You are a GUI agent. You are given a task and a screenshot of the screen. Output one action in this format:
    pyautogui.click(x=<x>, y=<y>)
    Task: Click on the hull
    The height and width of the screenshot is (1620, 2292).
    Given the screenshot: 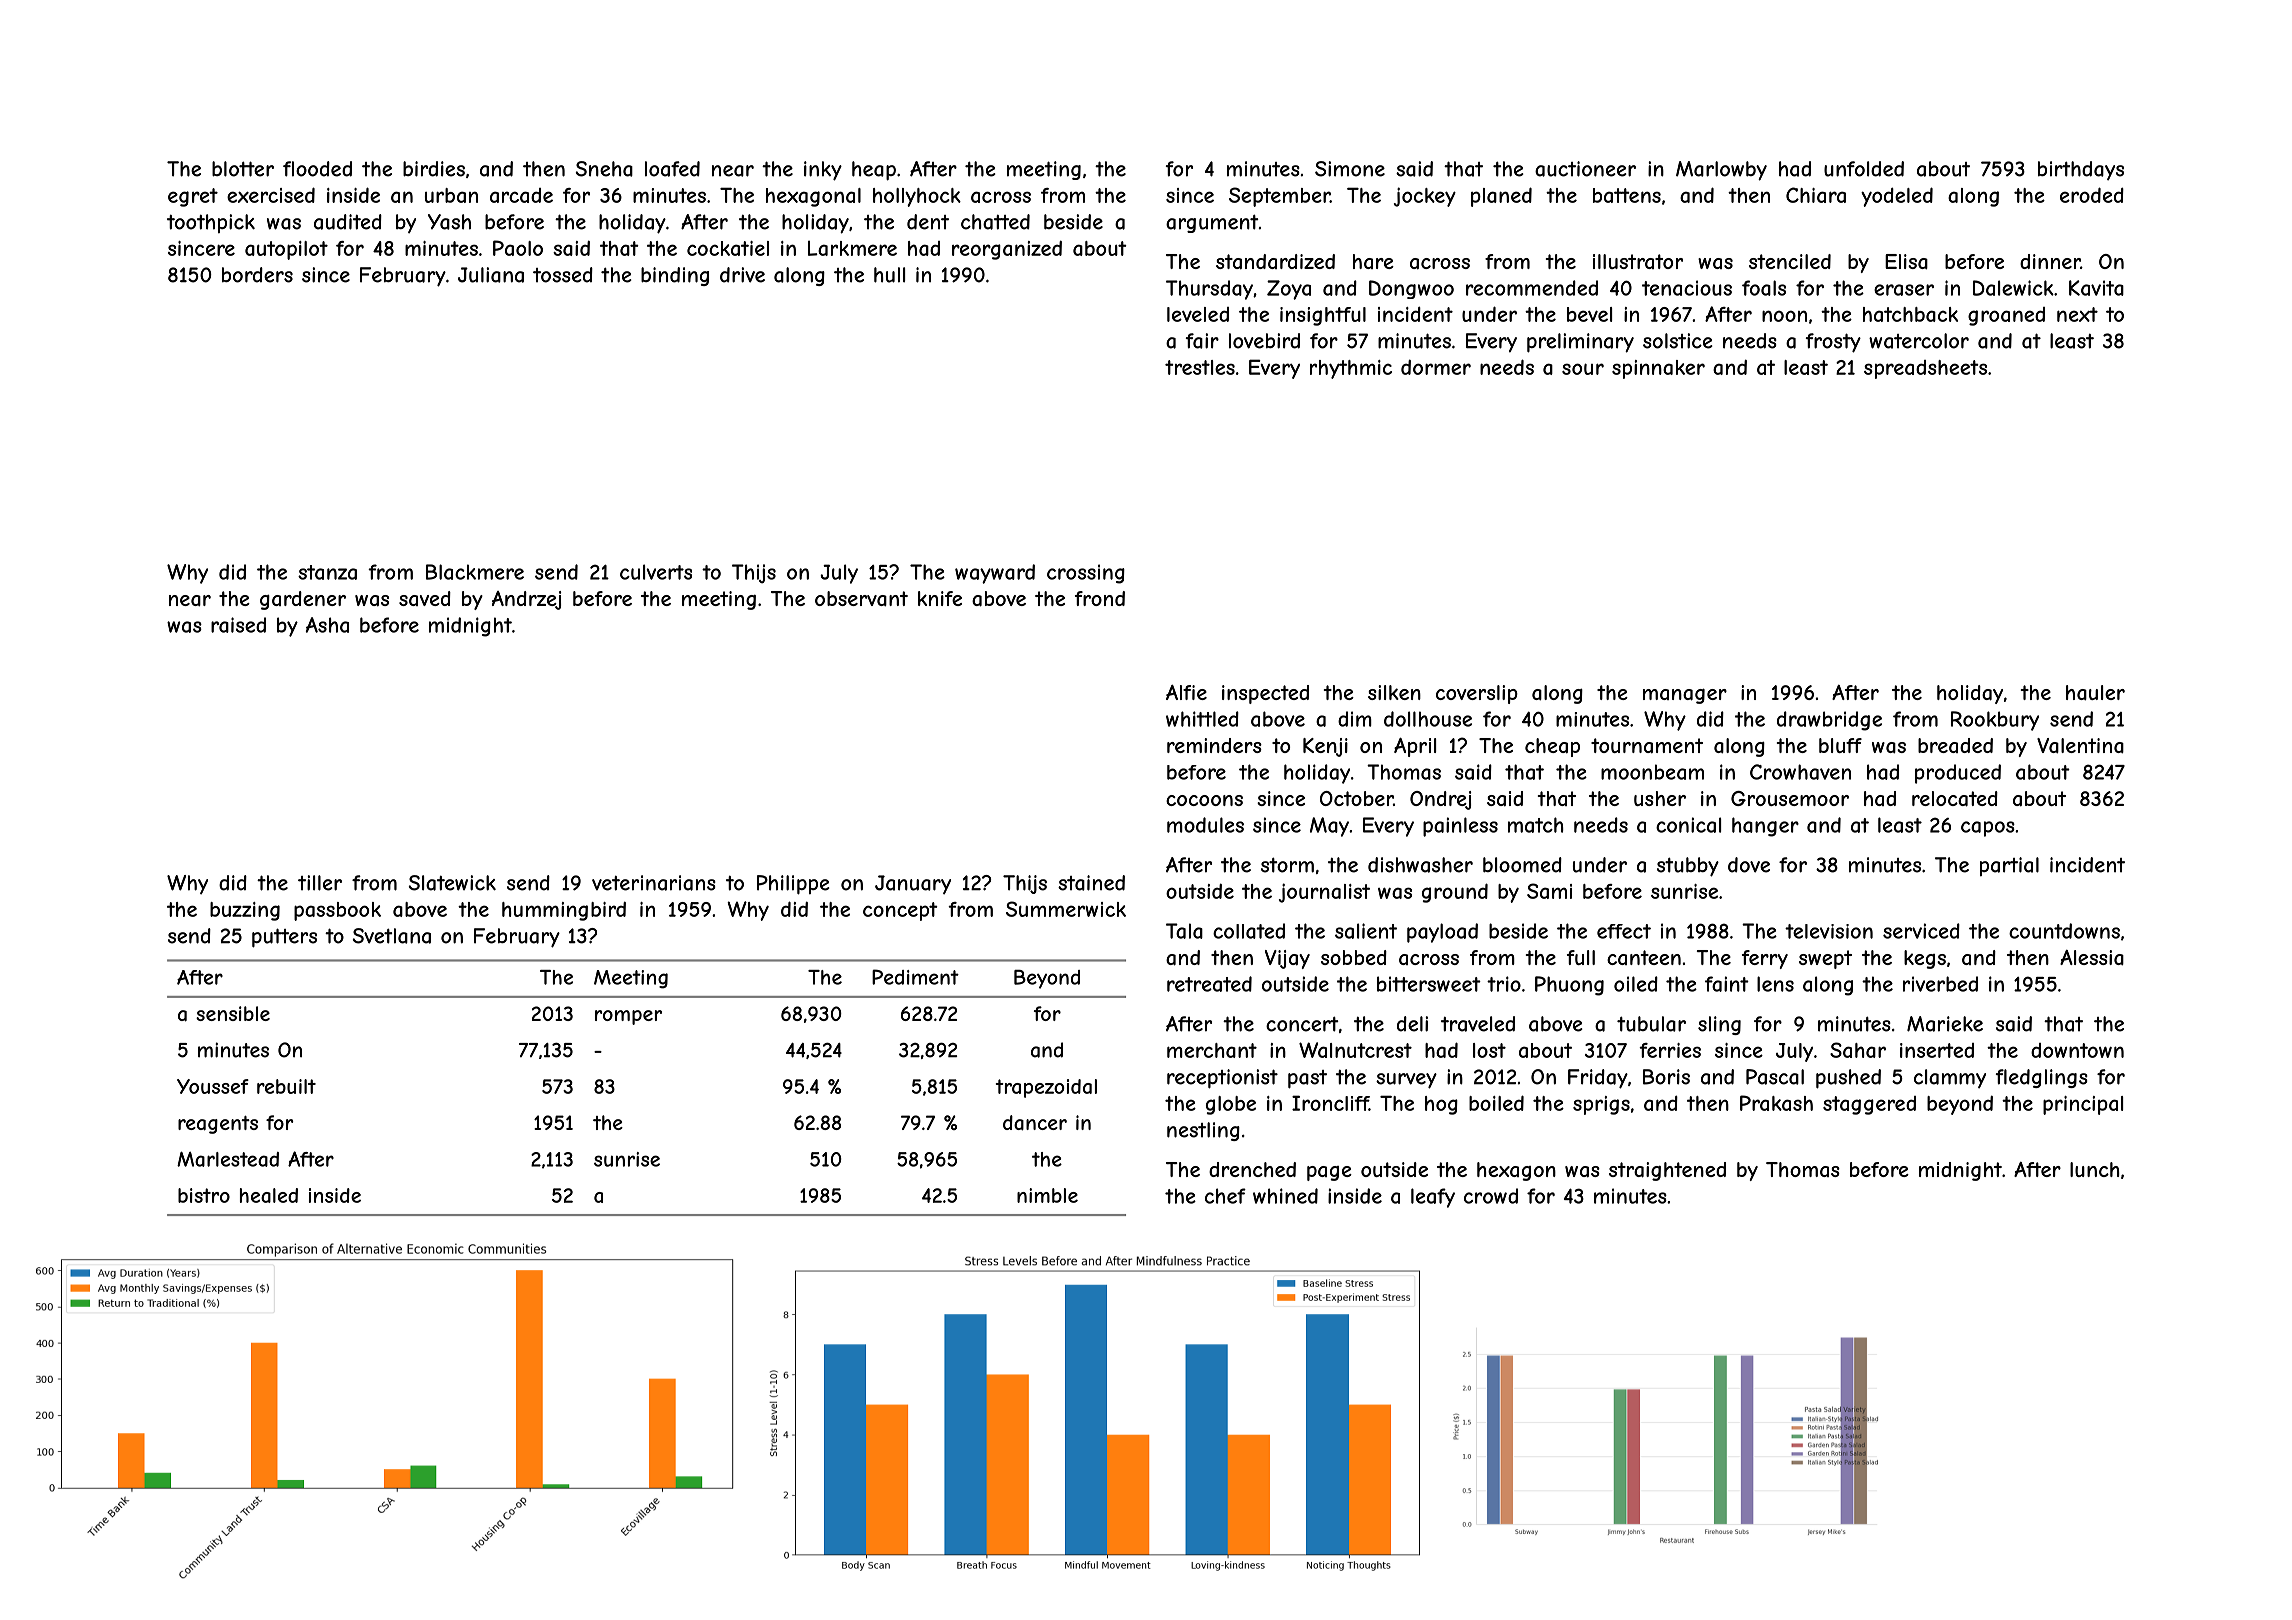 What is the action you would take?
    pyautogui.click(x=889, y=275)
